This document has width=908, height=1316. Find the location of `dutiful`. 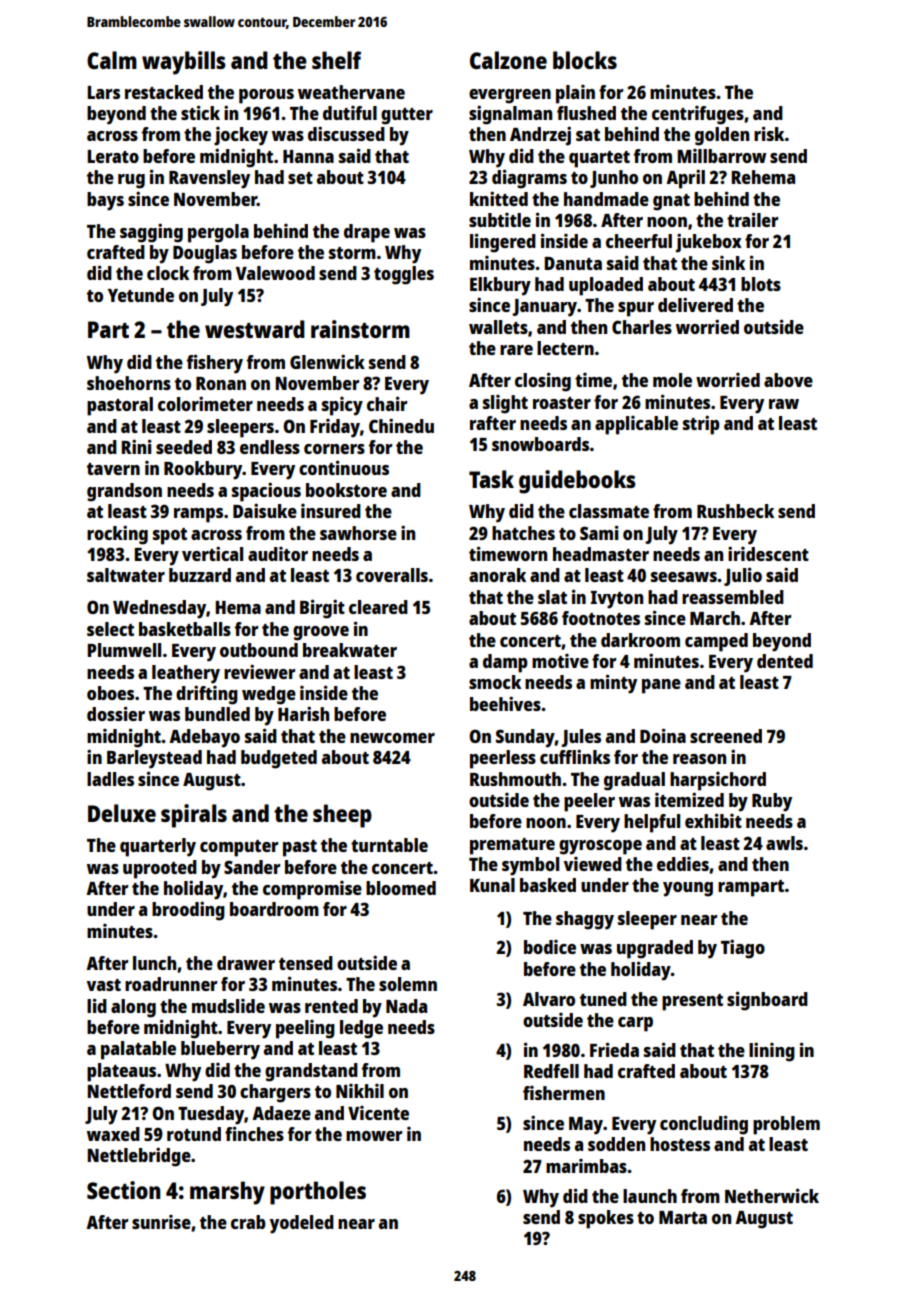

dutiful is located at coordinates (350, 113).
